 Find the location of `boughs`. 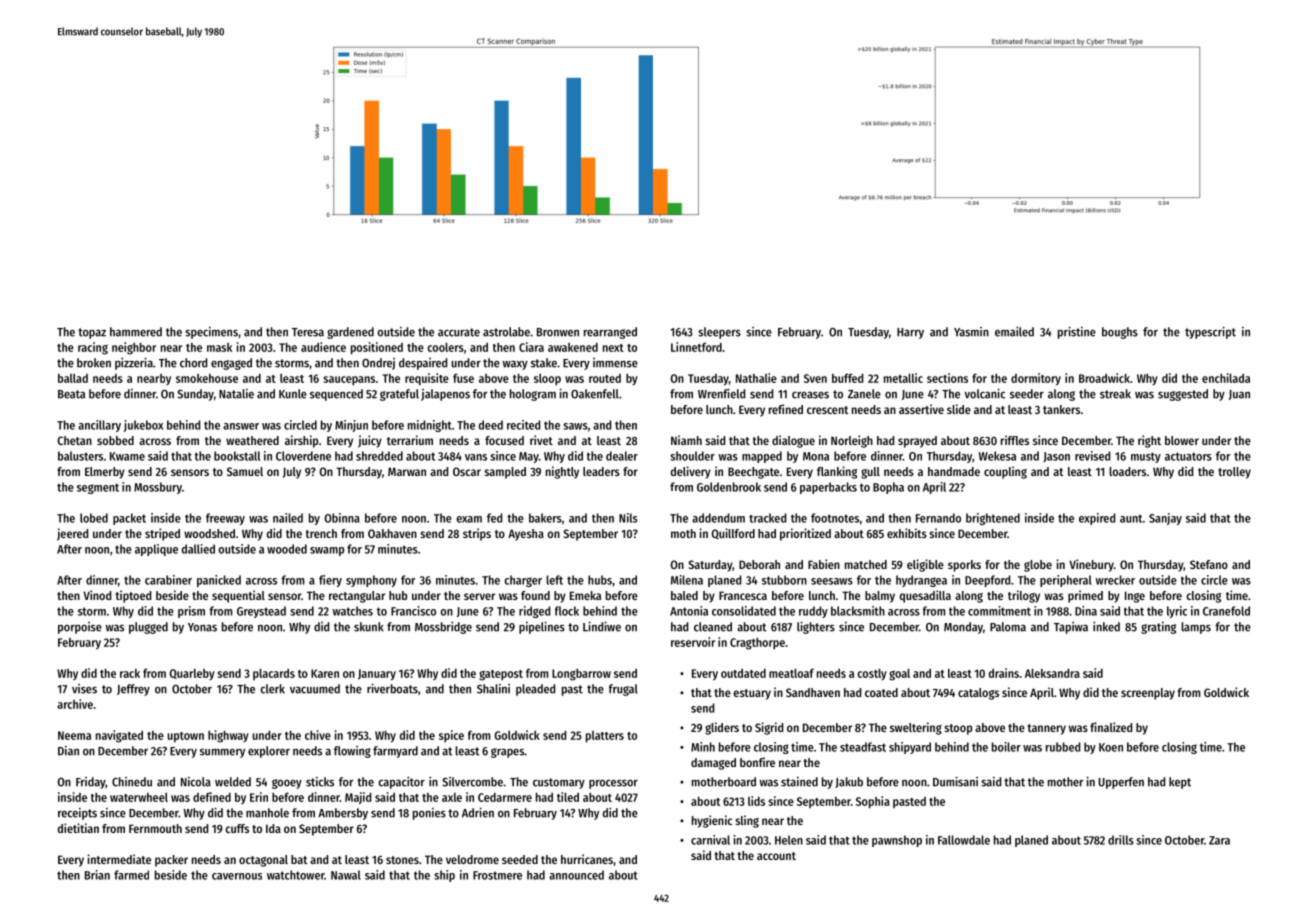

boughs is located at coordinates (1120, 333).
